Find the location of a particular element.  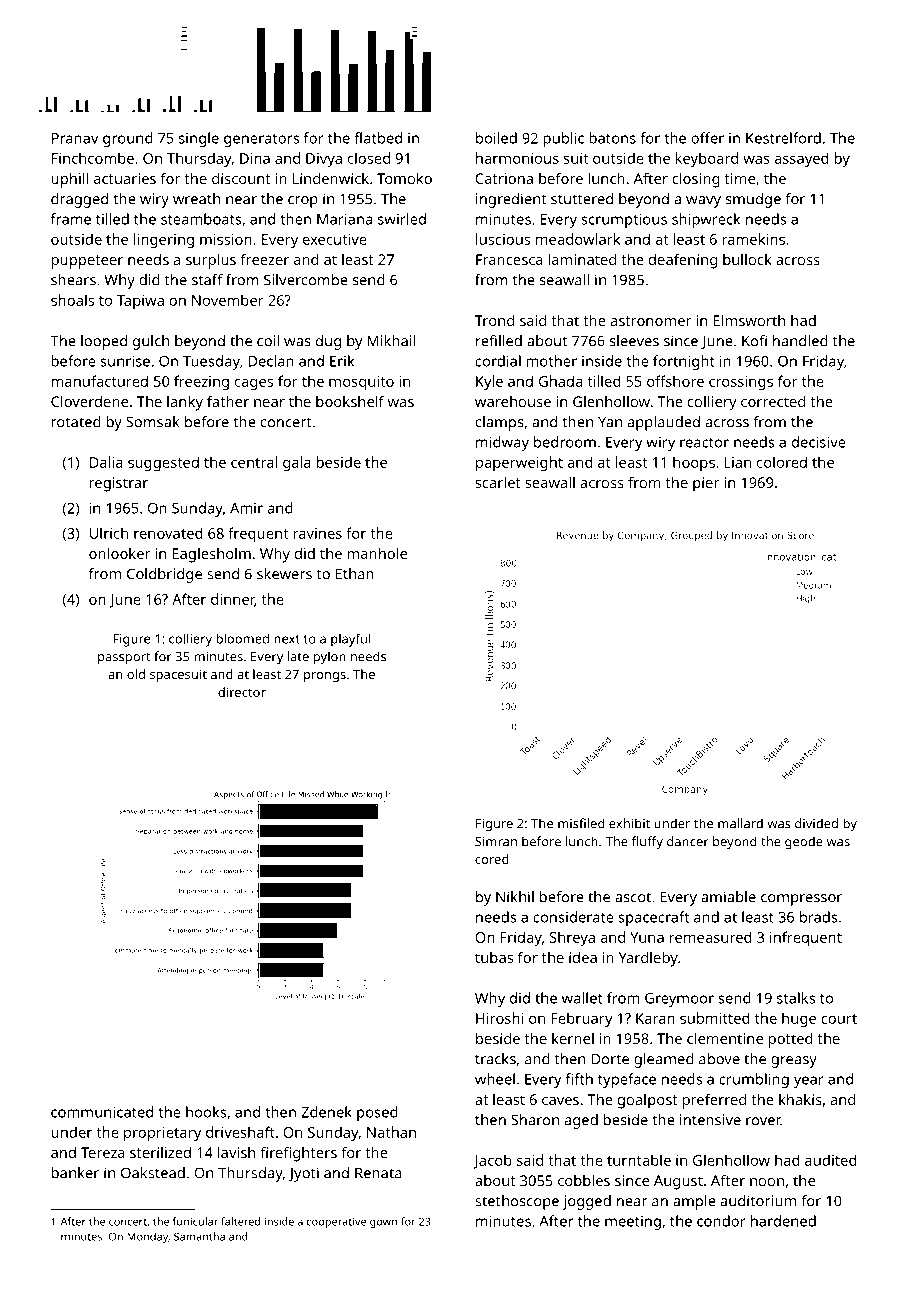

pylon is located at coordinates (330, 658).
